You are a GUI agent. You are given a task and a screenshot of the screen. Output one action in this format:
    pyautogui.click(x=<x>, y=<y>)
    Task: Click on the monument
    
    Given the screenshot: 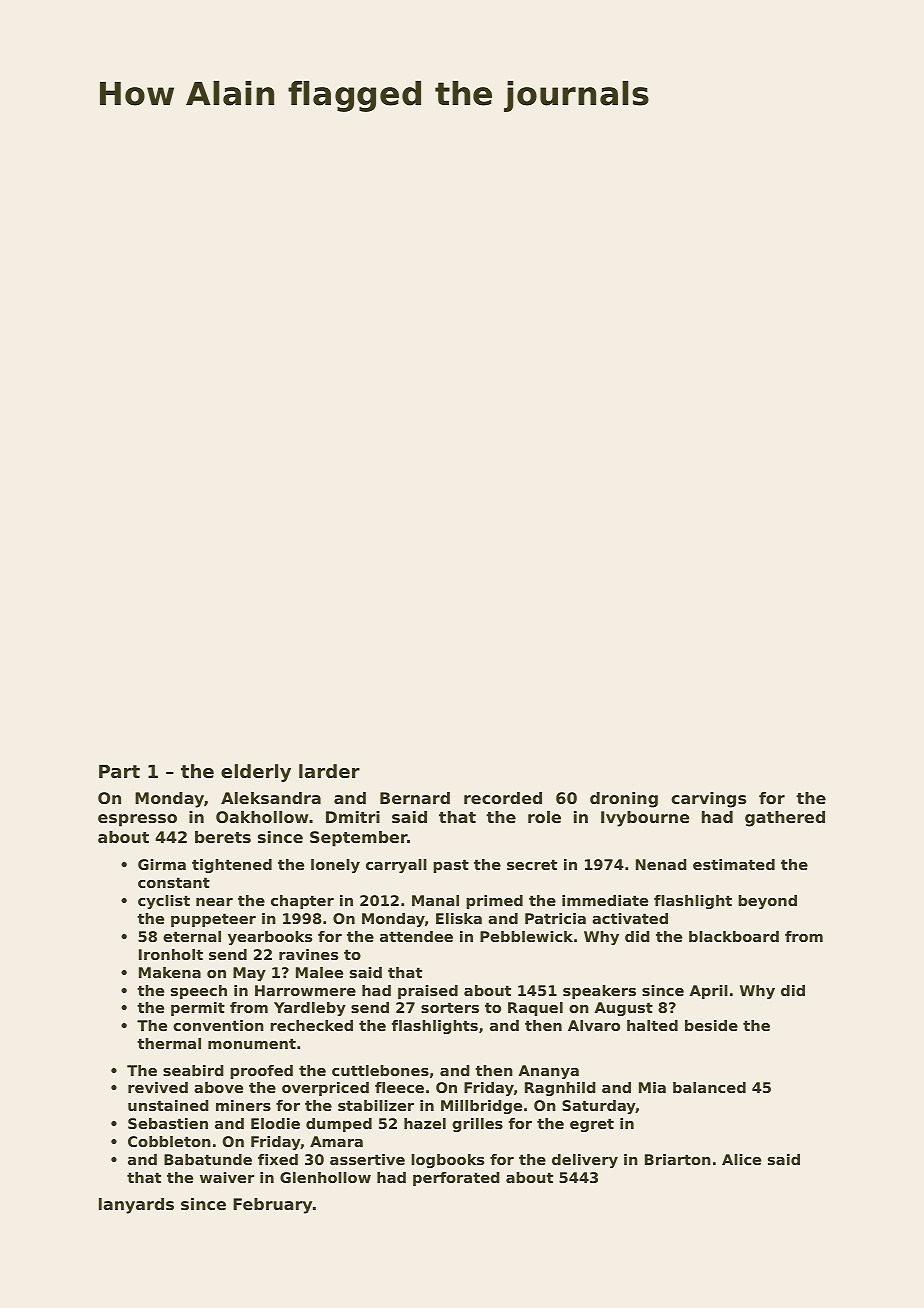 What is the action you would take?
    pyautogui.click(x=252, y=1043)
